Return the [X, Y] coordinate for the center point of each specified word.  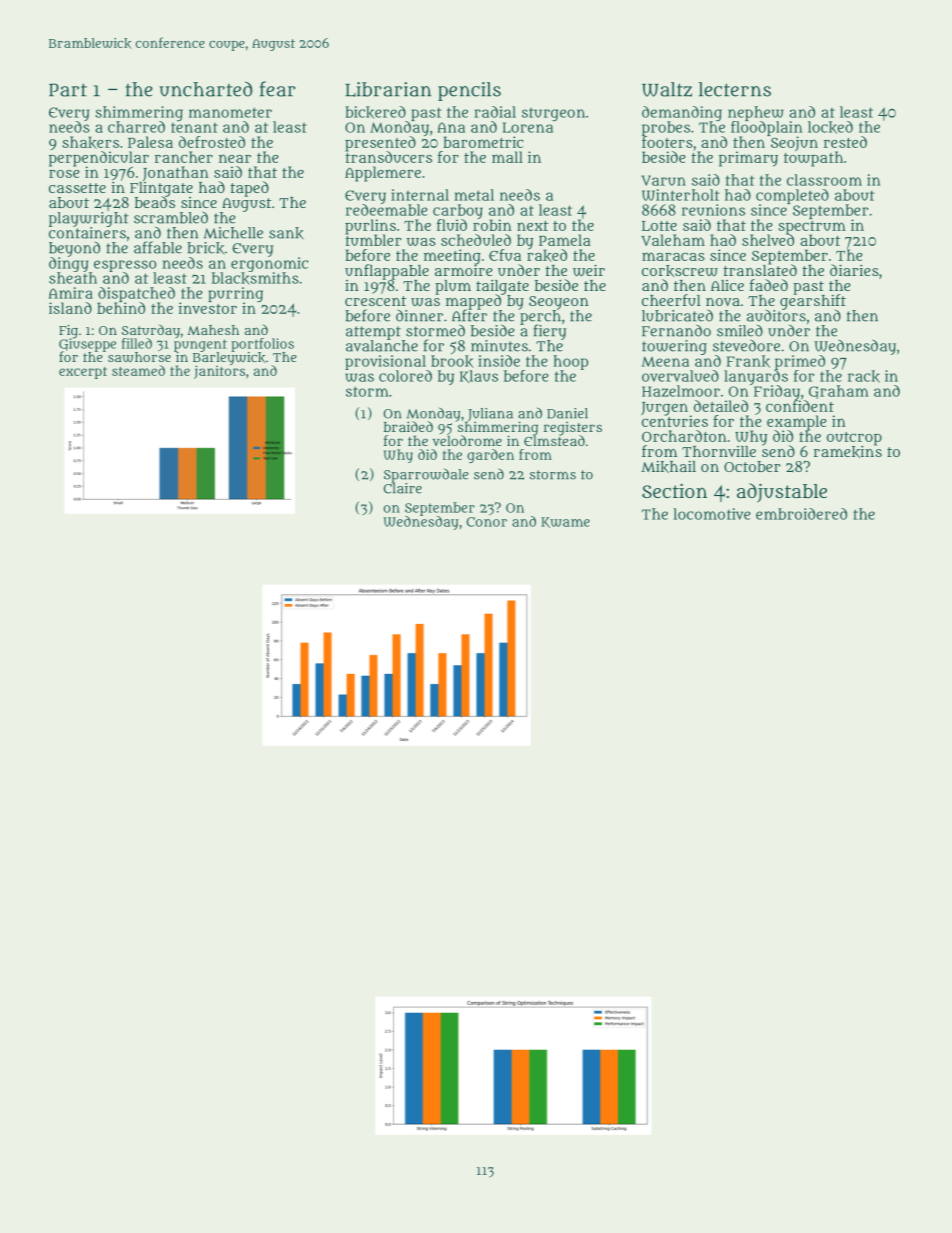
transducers [388, 157]
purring [235, 294]
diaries [854, 270]
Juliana [490, 414]
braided [408, 426]
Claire [403, 488]
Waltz [667, 89]
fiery [550, 332]
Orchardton [684, 436]
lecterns [735, 89]
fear [278, 89]
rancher [184, 157]
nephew [756, 113]
